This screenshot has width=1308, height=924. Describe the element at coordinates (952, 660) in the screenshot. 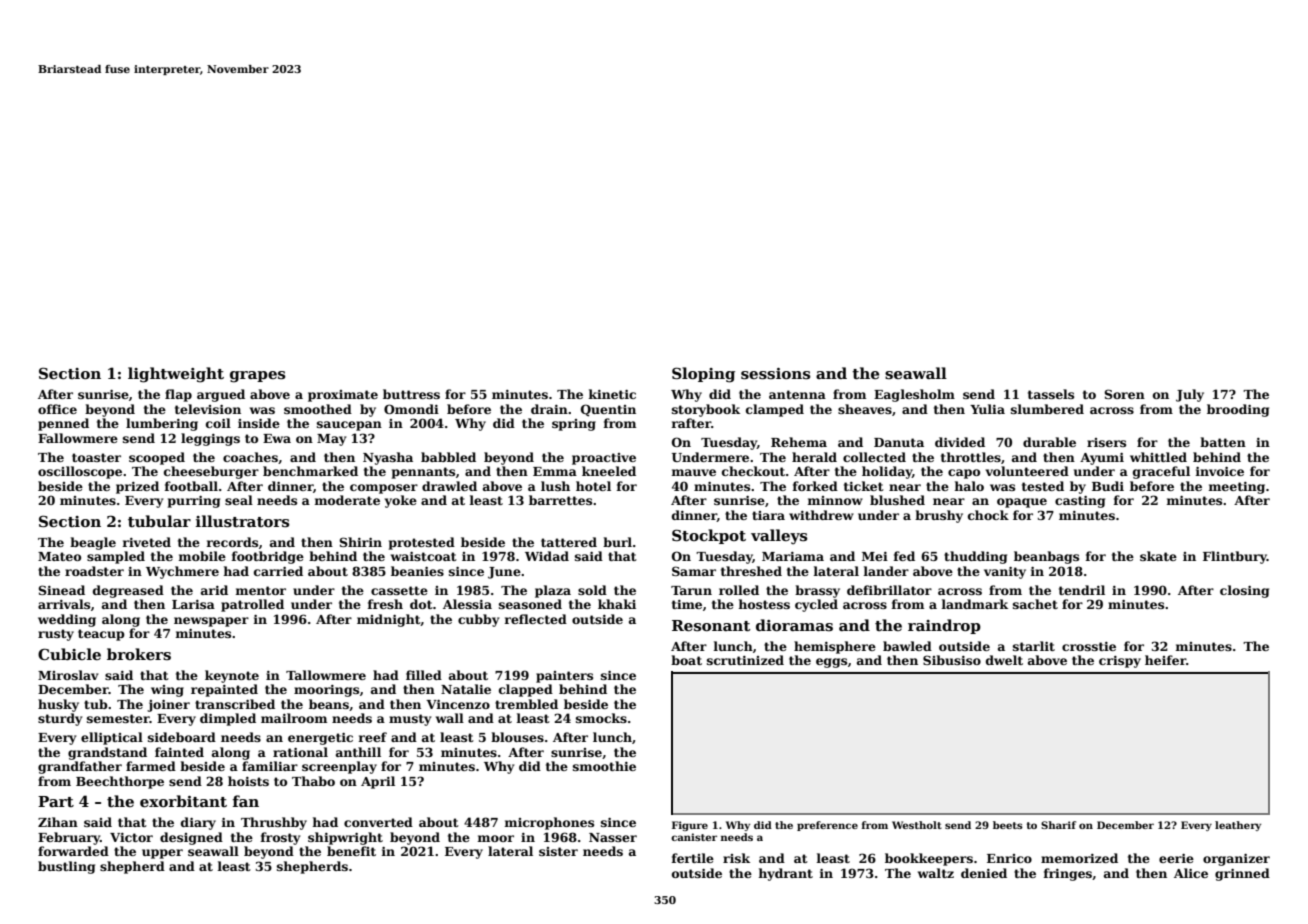

I see `Sibusiso` at that location.
